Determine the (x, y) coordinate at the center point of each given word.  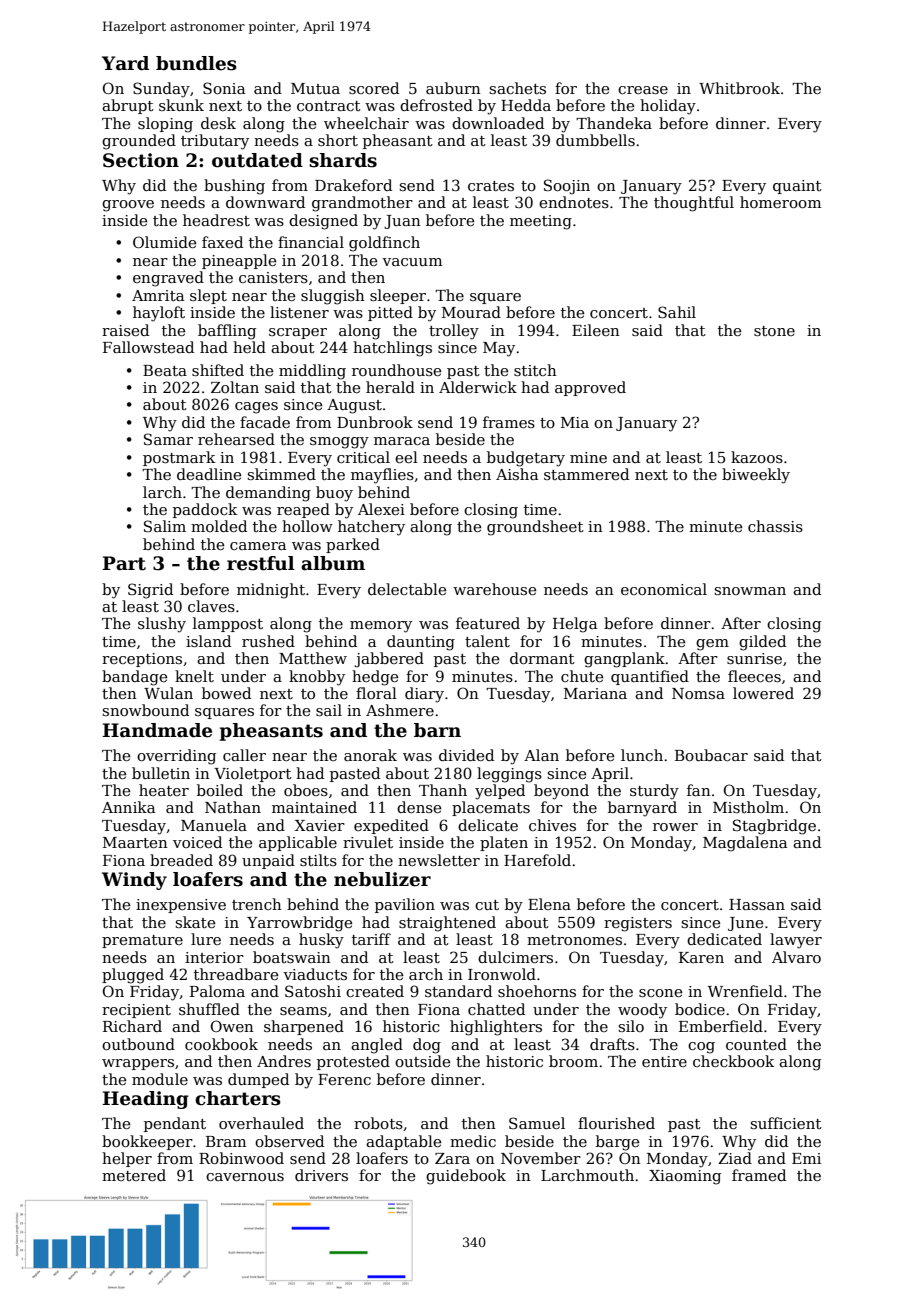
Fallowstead (148, 347)
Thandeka (614, 123)
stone (774, 331)
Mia (575, 422)
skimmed (281, 474)
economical (664, 589)
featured (488, 623)
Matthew (313, 658)
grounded (139, 142)
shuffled (209, 1009)
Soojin (567, 187)
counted (756, 1044)
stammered (586, 474)
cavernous (245, 1177)
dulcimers (515, 957)
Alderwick (478, 387)
